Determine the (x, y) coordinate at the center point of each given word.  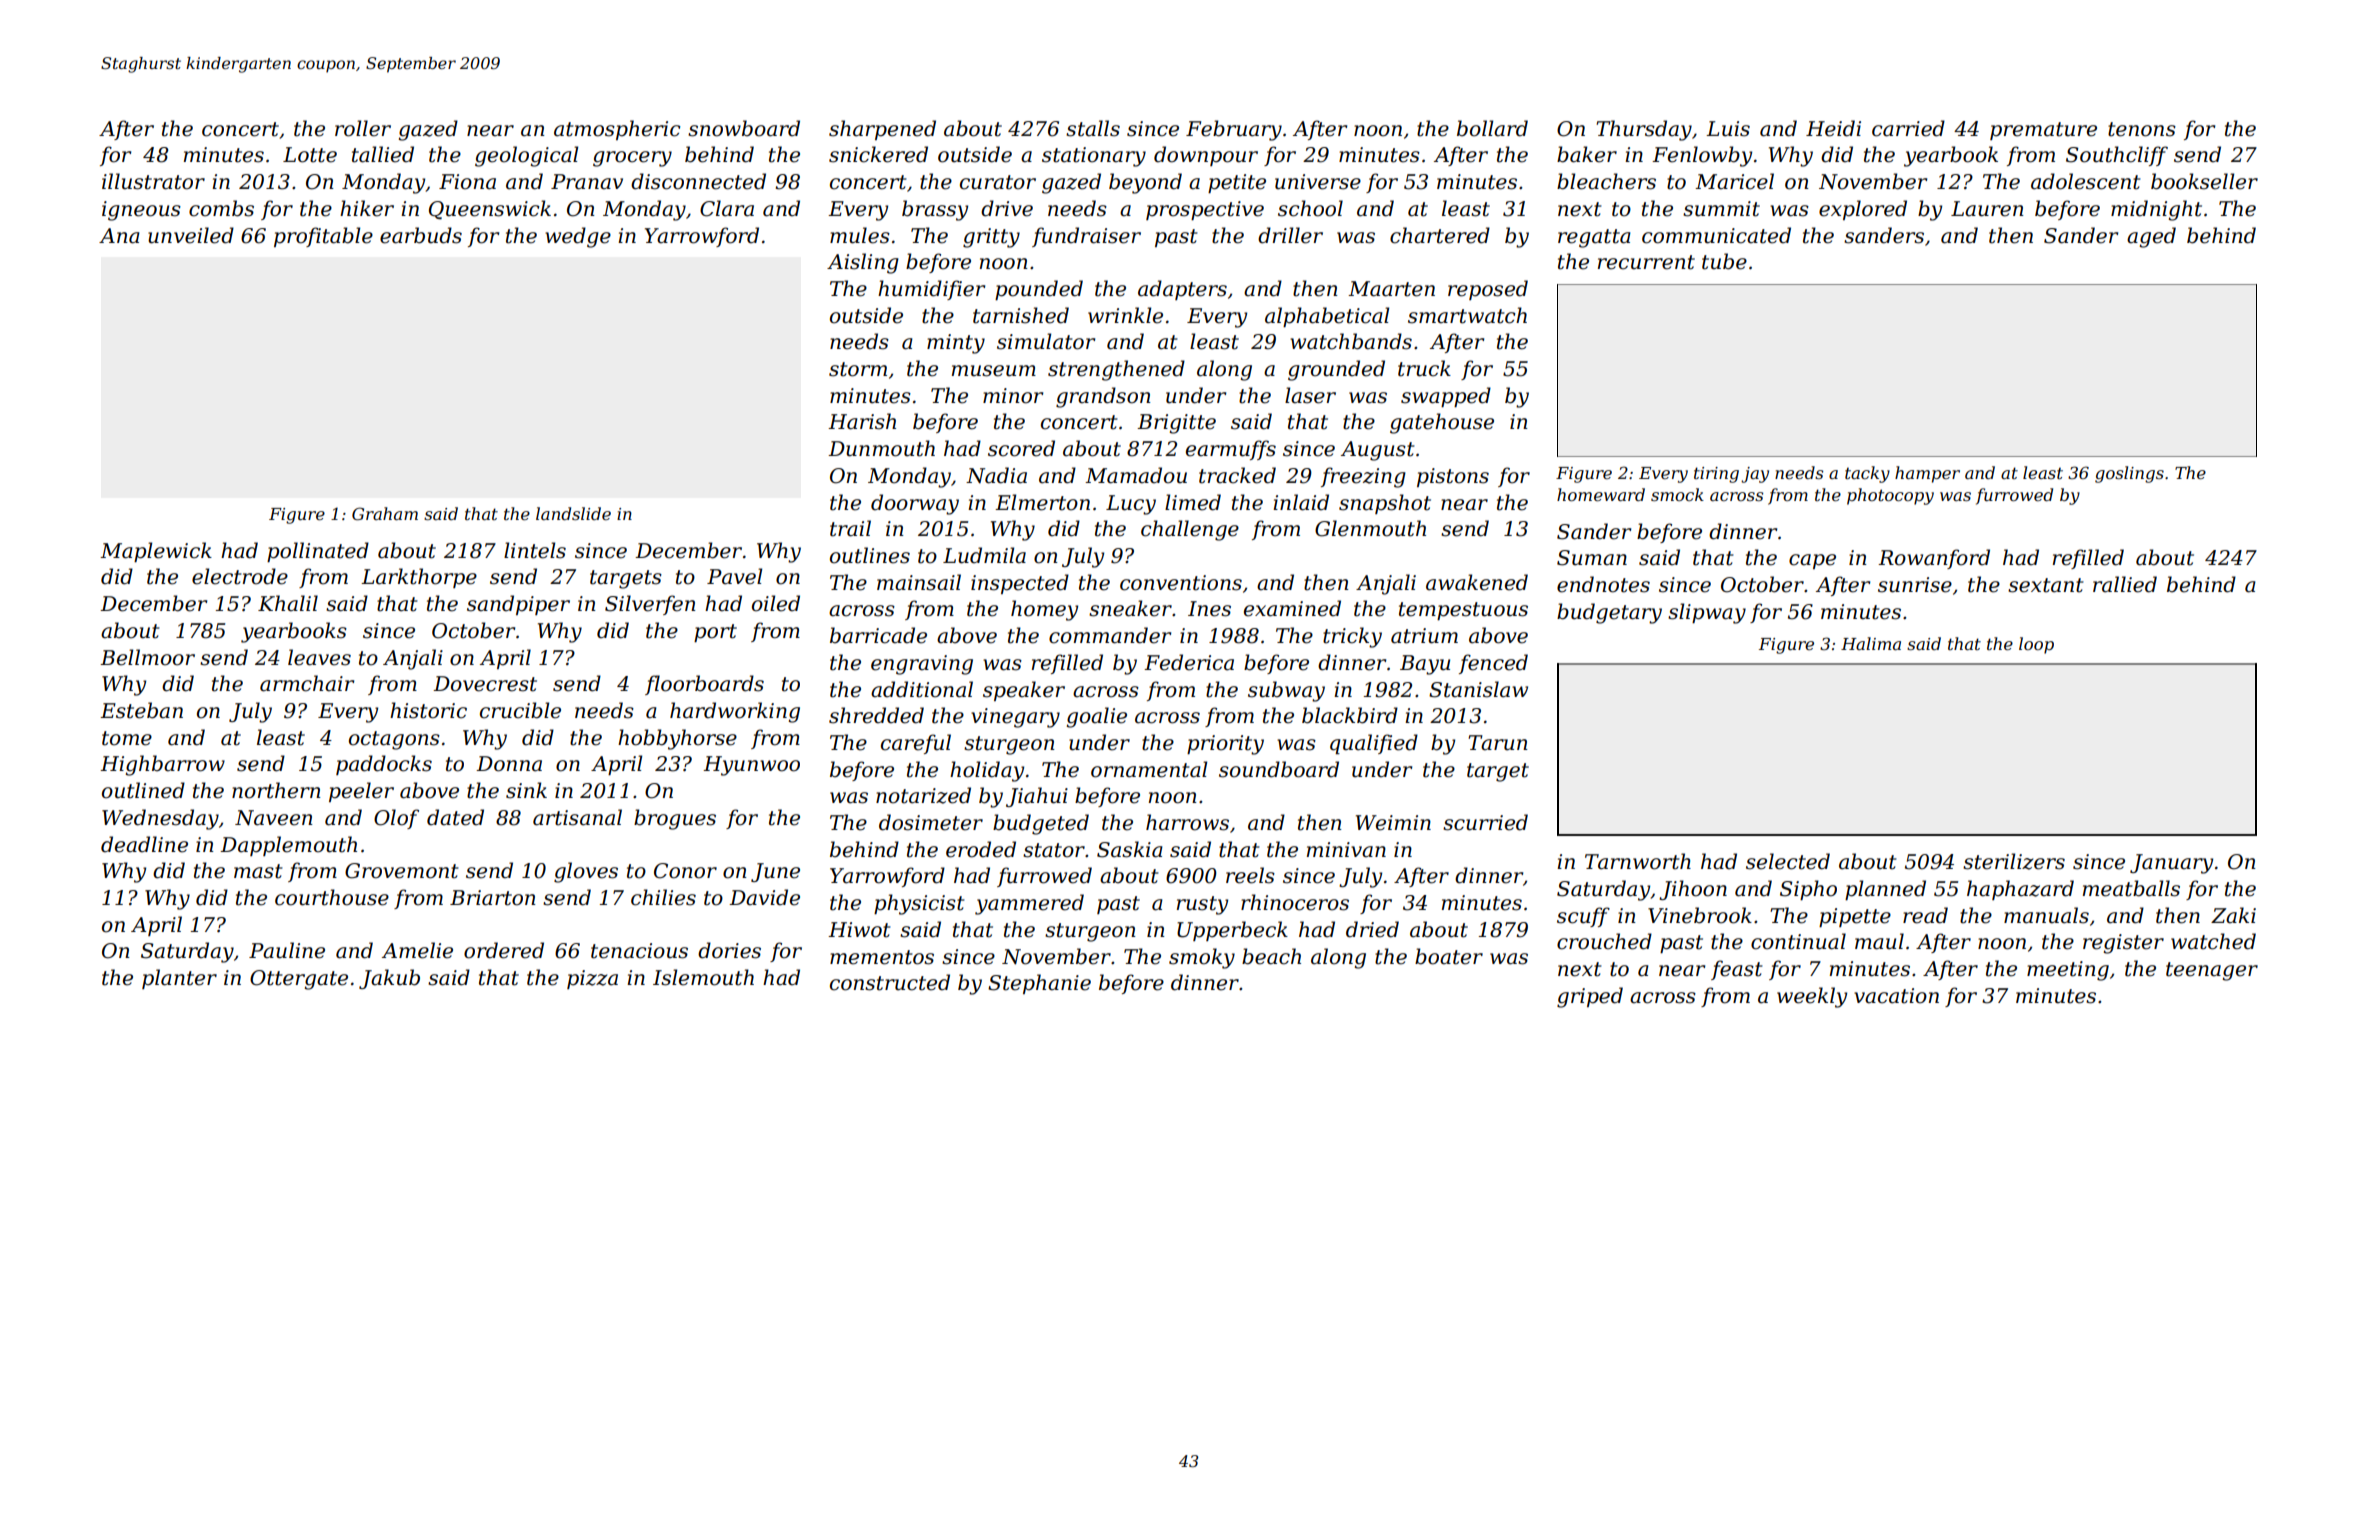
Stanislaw (1478, 689)
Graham (385, 513)
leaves (319, 657)
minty (956, 344)
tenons (2142, 129)
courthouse (332, 897)
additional (922, 689)
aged (2151, 237)
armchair (307, 683)
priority (1225, 745)
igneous (141, 211)
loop (2036, 645)
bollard (1492, 128)
